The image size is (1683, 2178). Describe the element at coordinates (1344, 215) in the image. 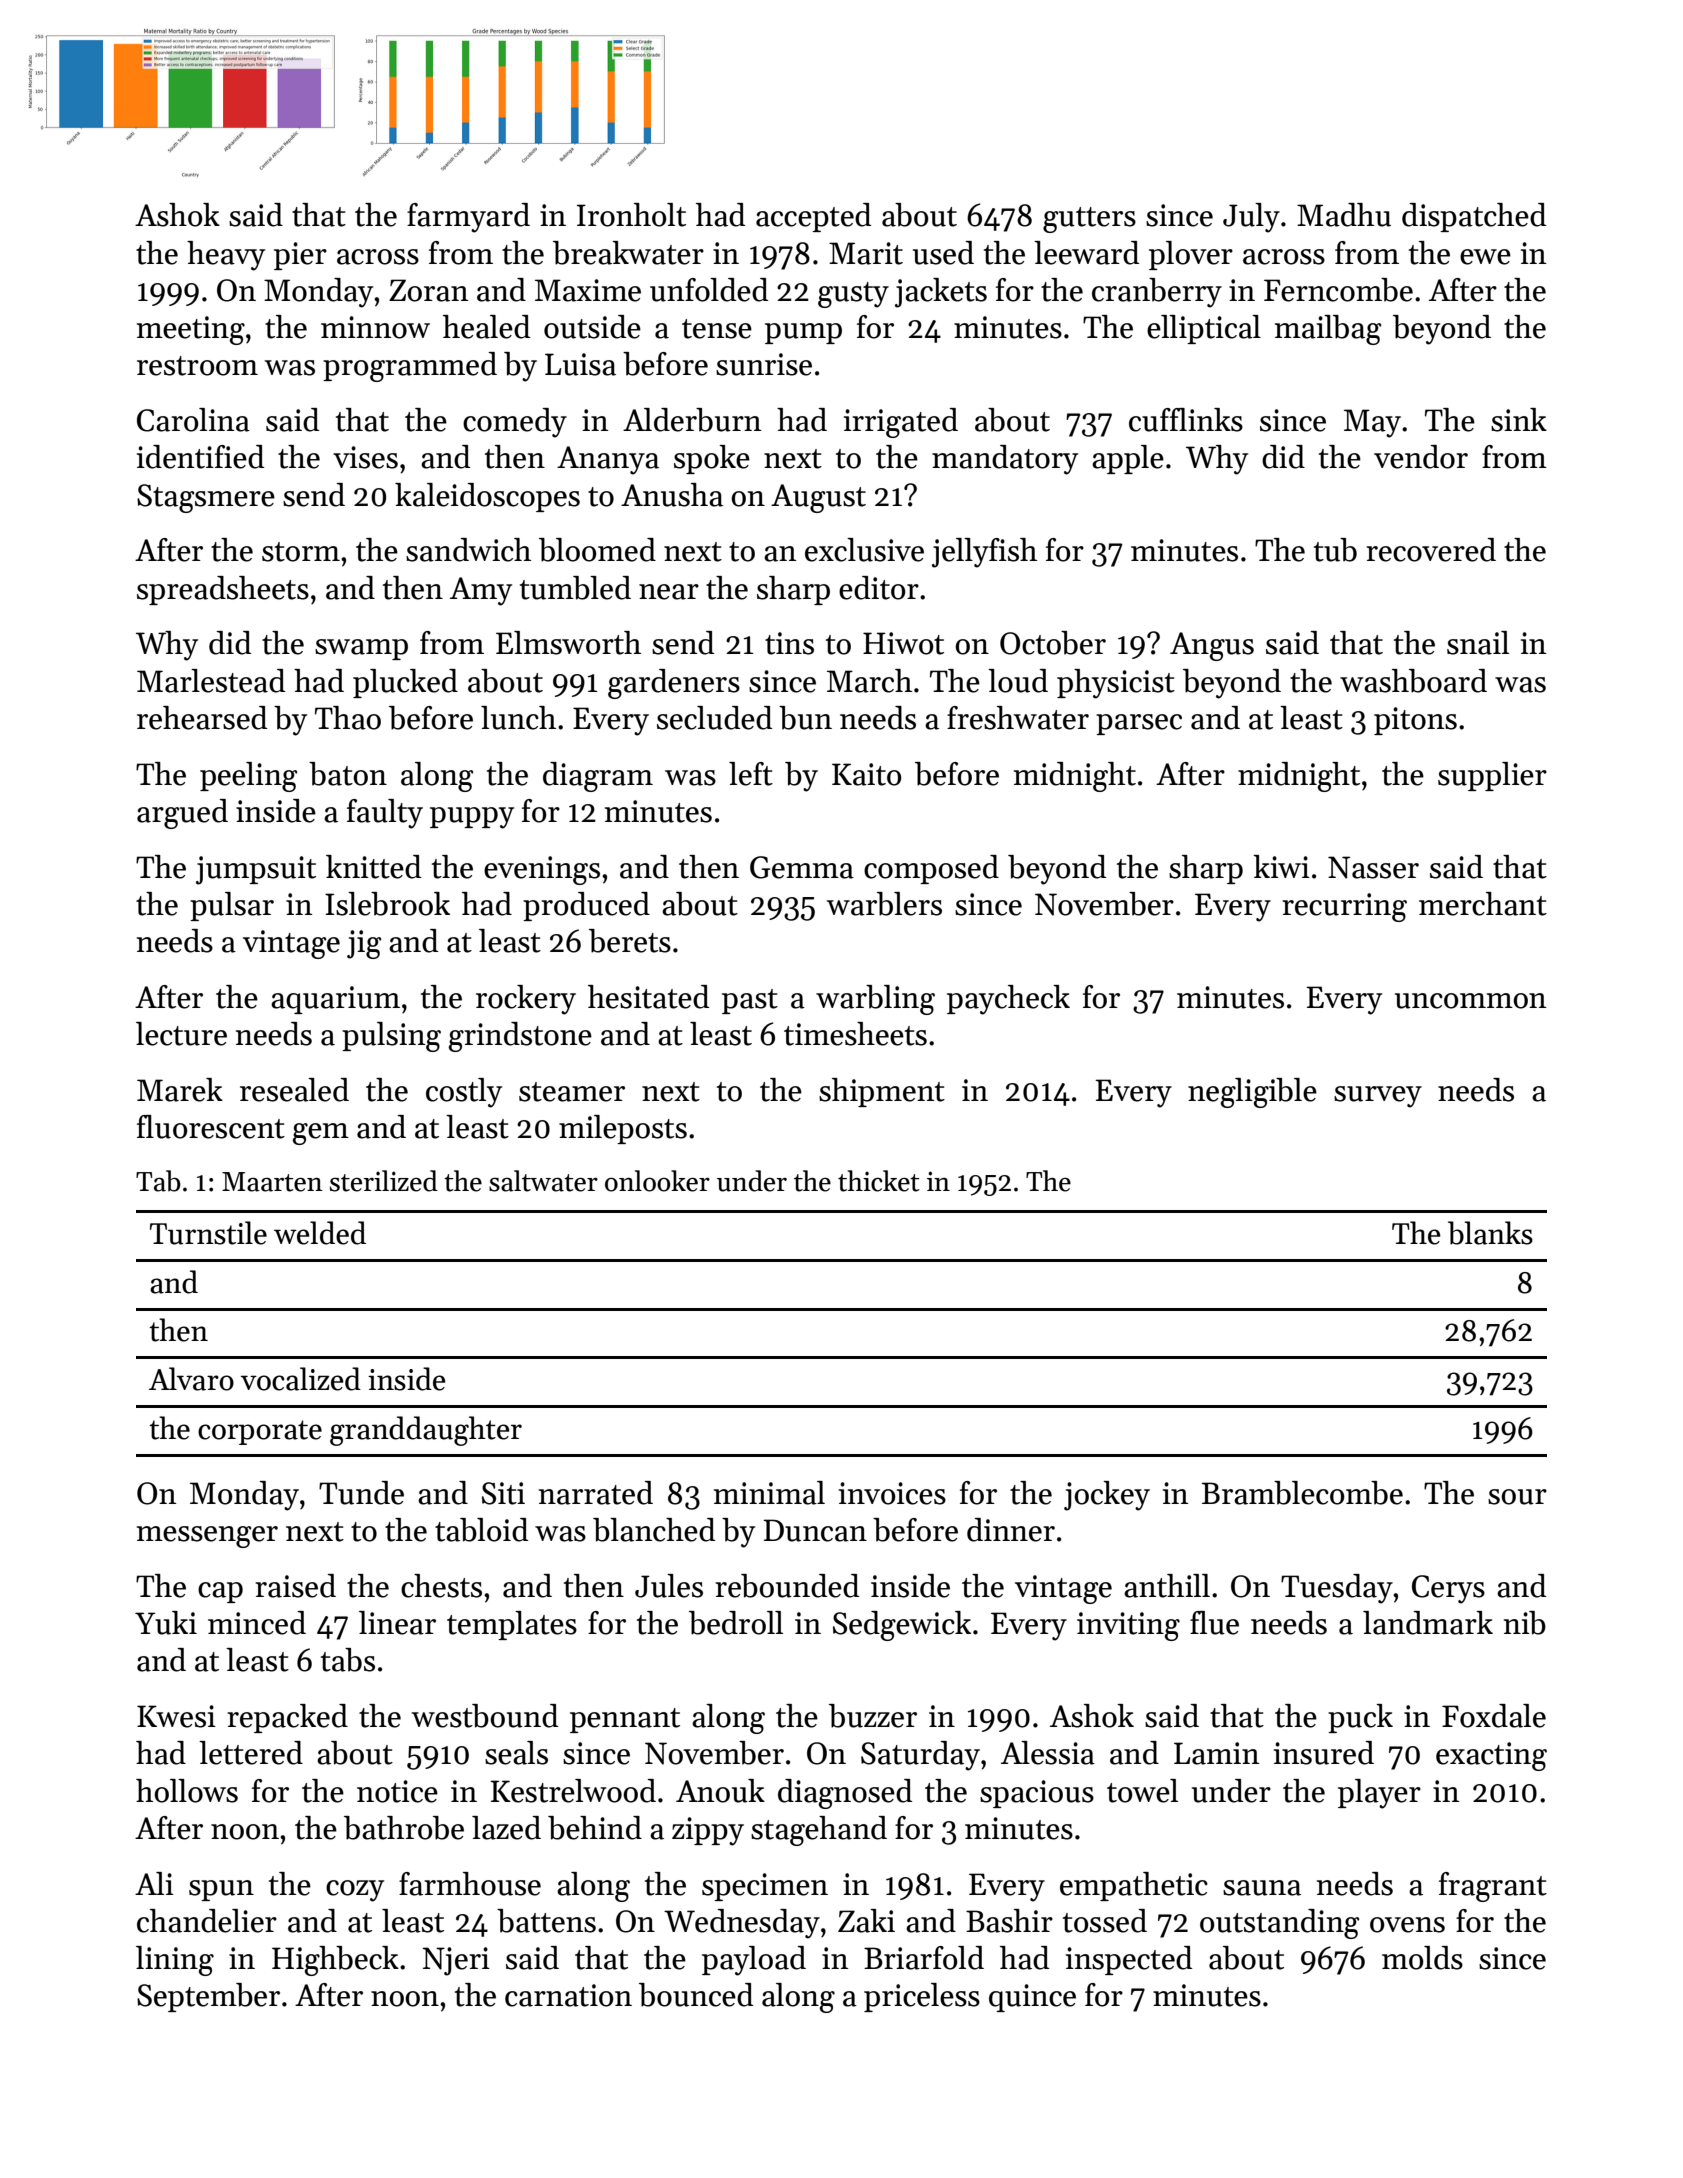

I see `Madhu` at that location.
